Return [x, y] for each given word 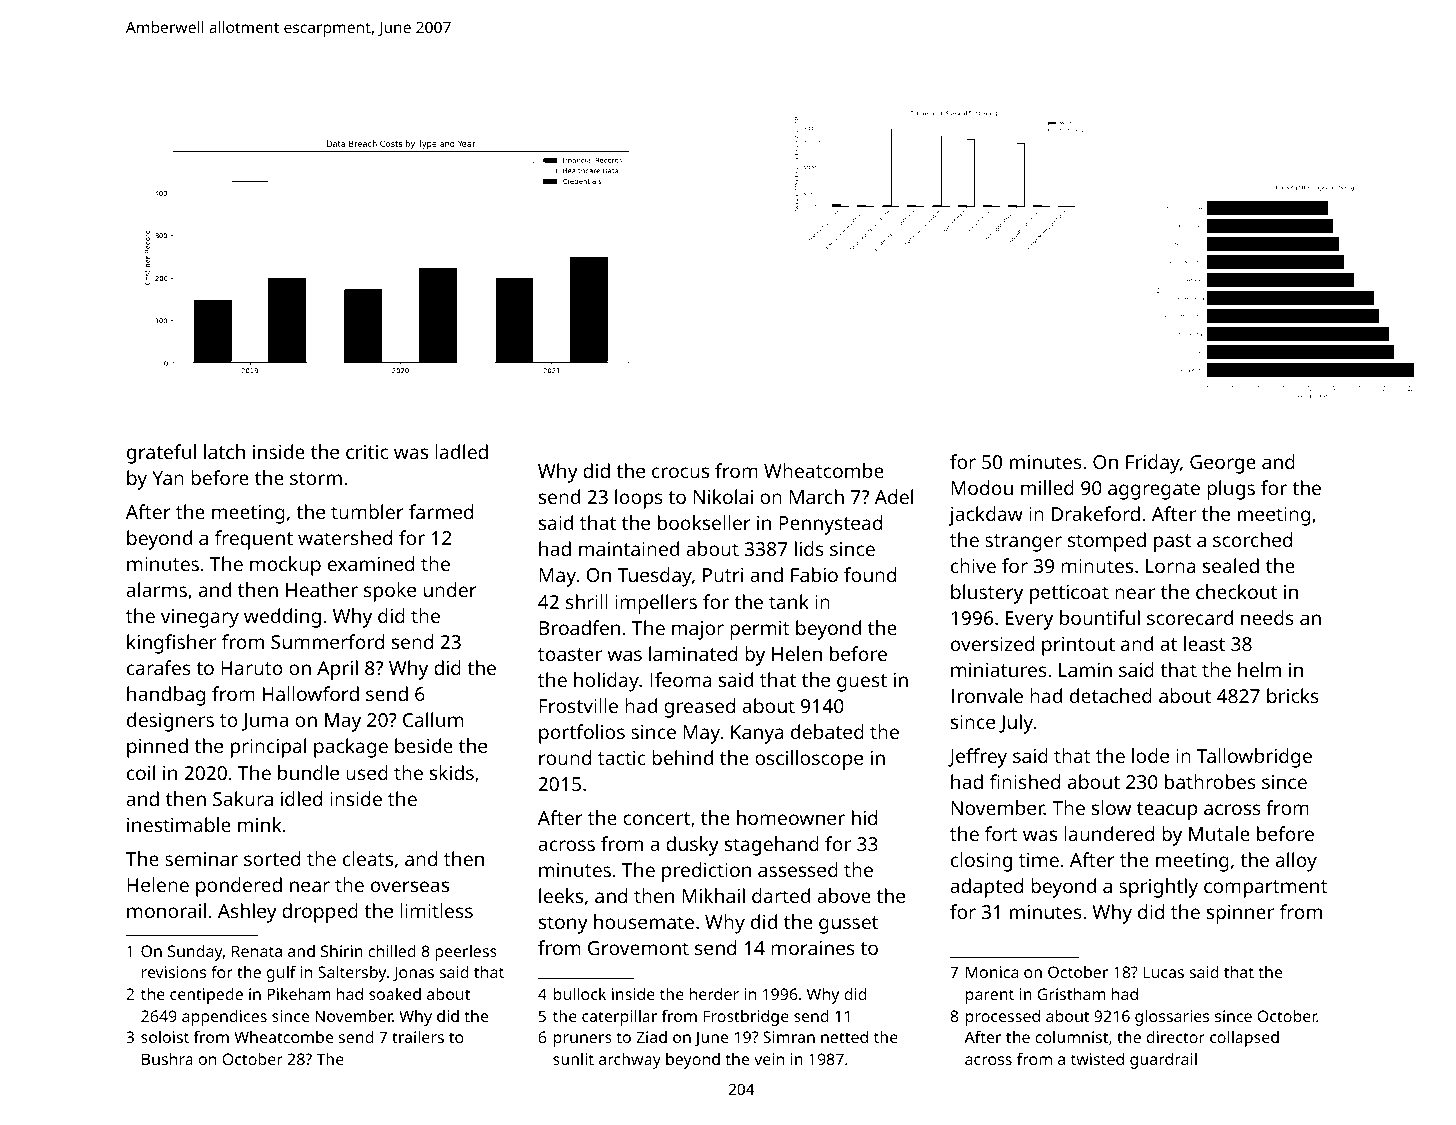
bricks [1293, 695]
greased [699, 708]
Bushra [167, 1059]
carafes [159, 667]
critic [367, 452]
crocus [680, 472]
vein [769, 1059]
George [1223, 464]
